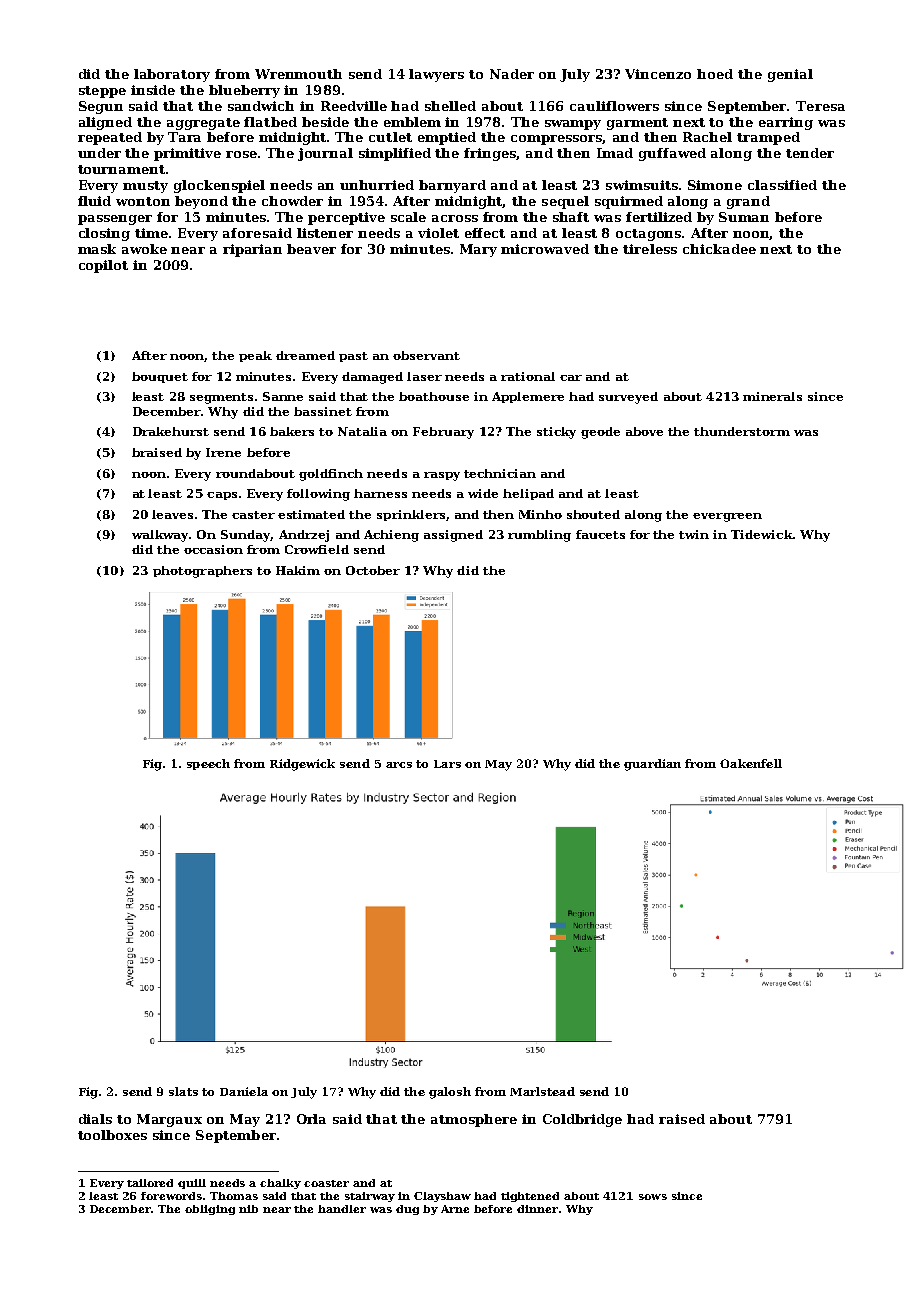 The width and height of the screenshot is (924, 1308). What do you see at coordinates (408, 217) in the screenshot?
I see `scale` at bounding box center [408, 217].
